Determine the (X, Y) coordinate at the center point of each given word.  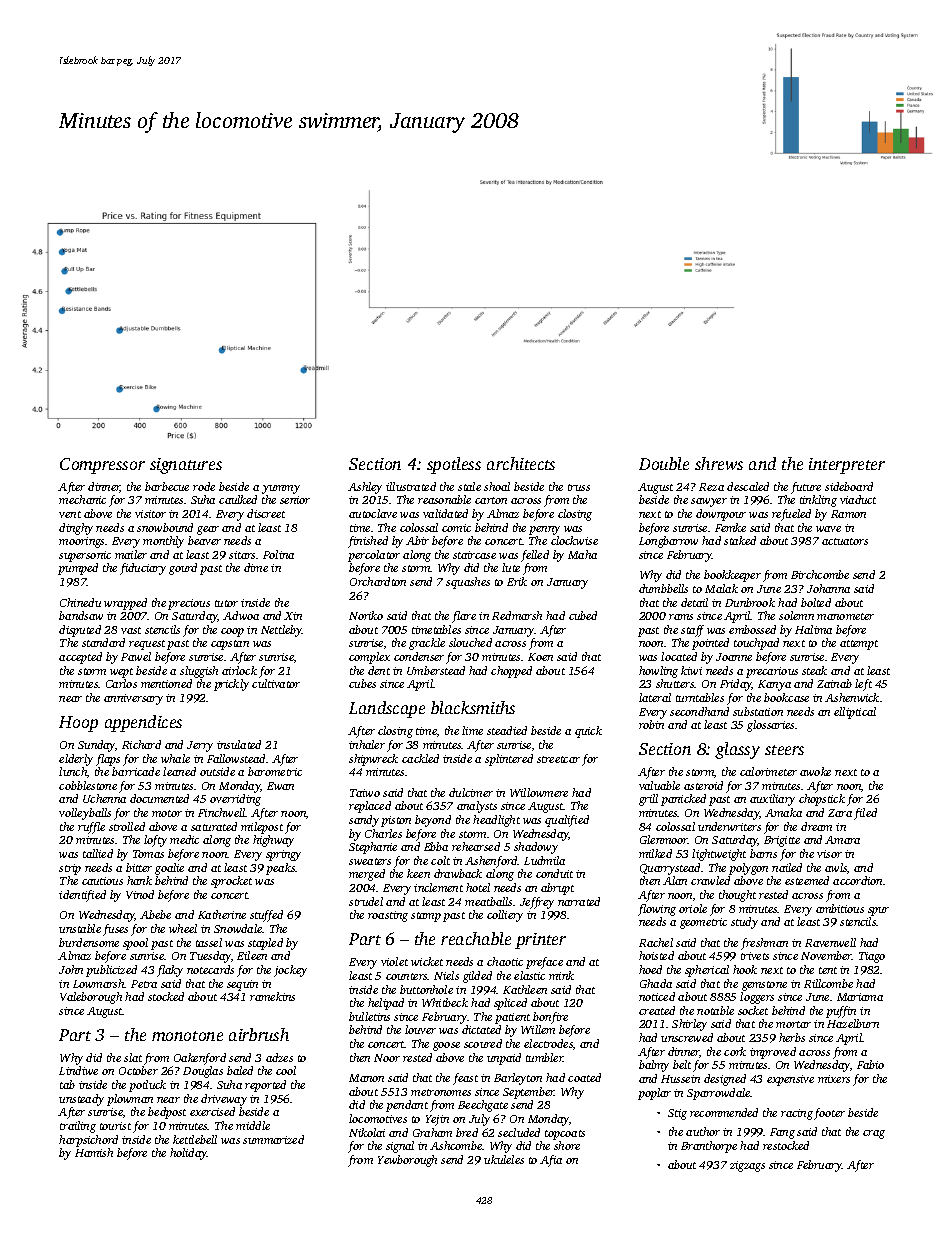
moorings (81, 542)
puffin (841, 1012)
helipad (386, 1004)
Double (664, 463)
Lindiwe (78, 1070)
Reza (711, 487)
